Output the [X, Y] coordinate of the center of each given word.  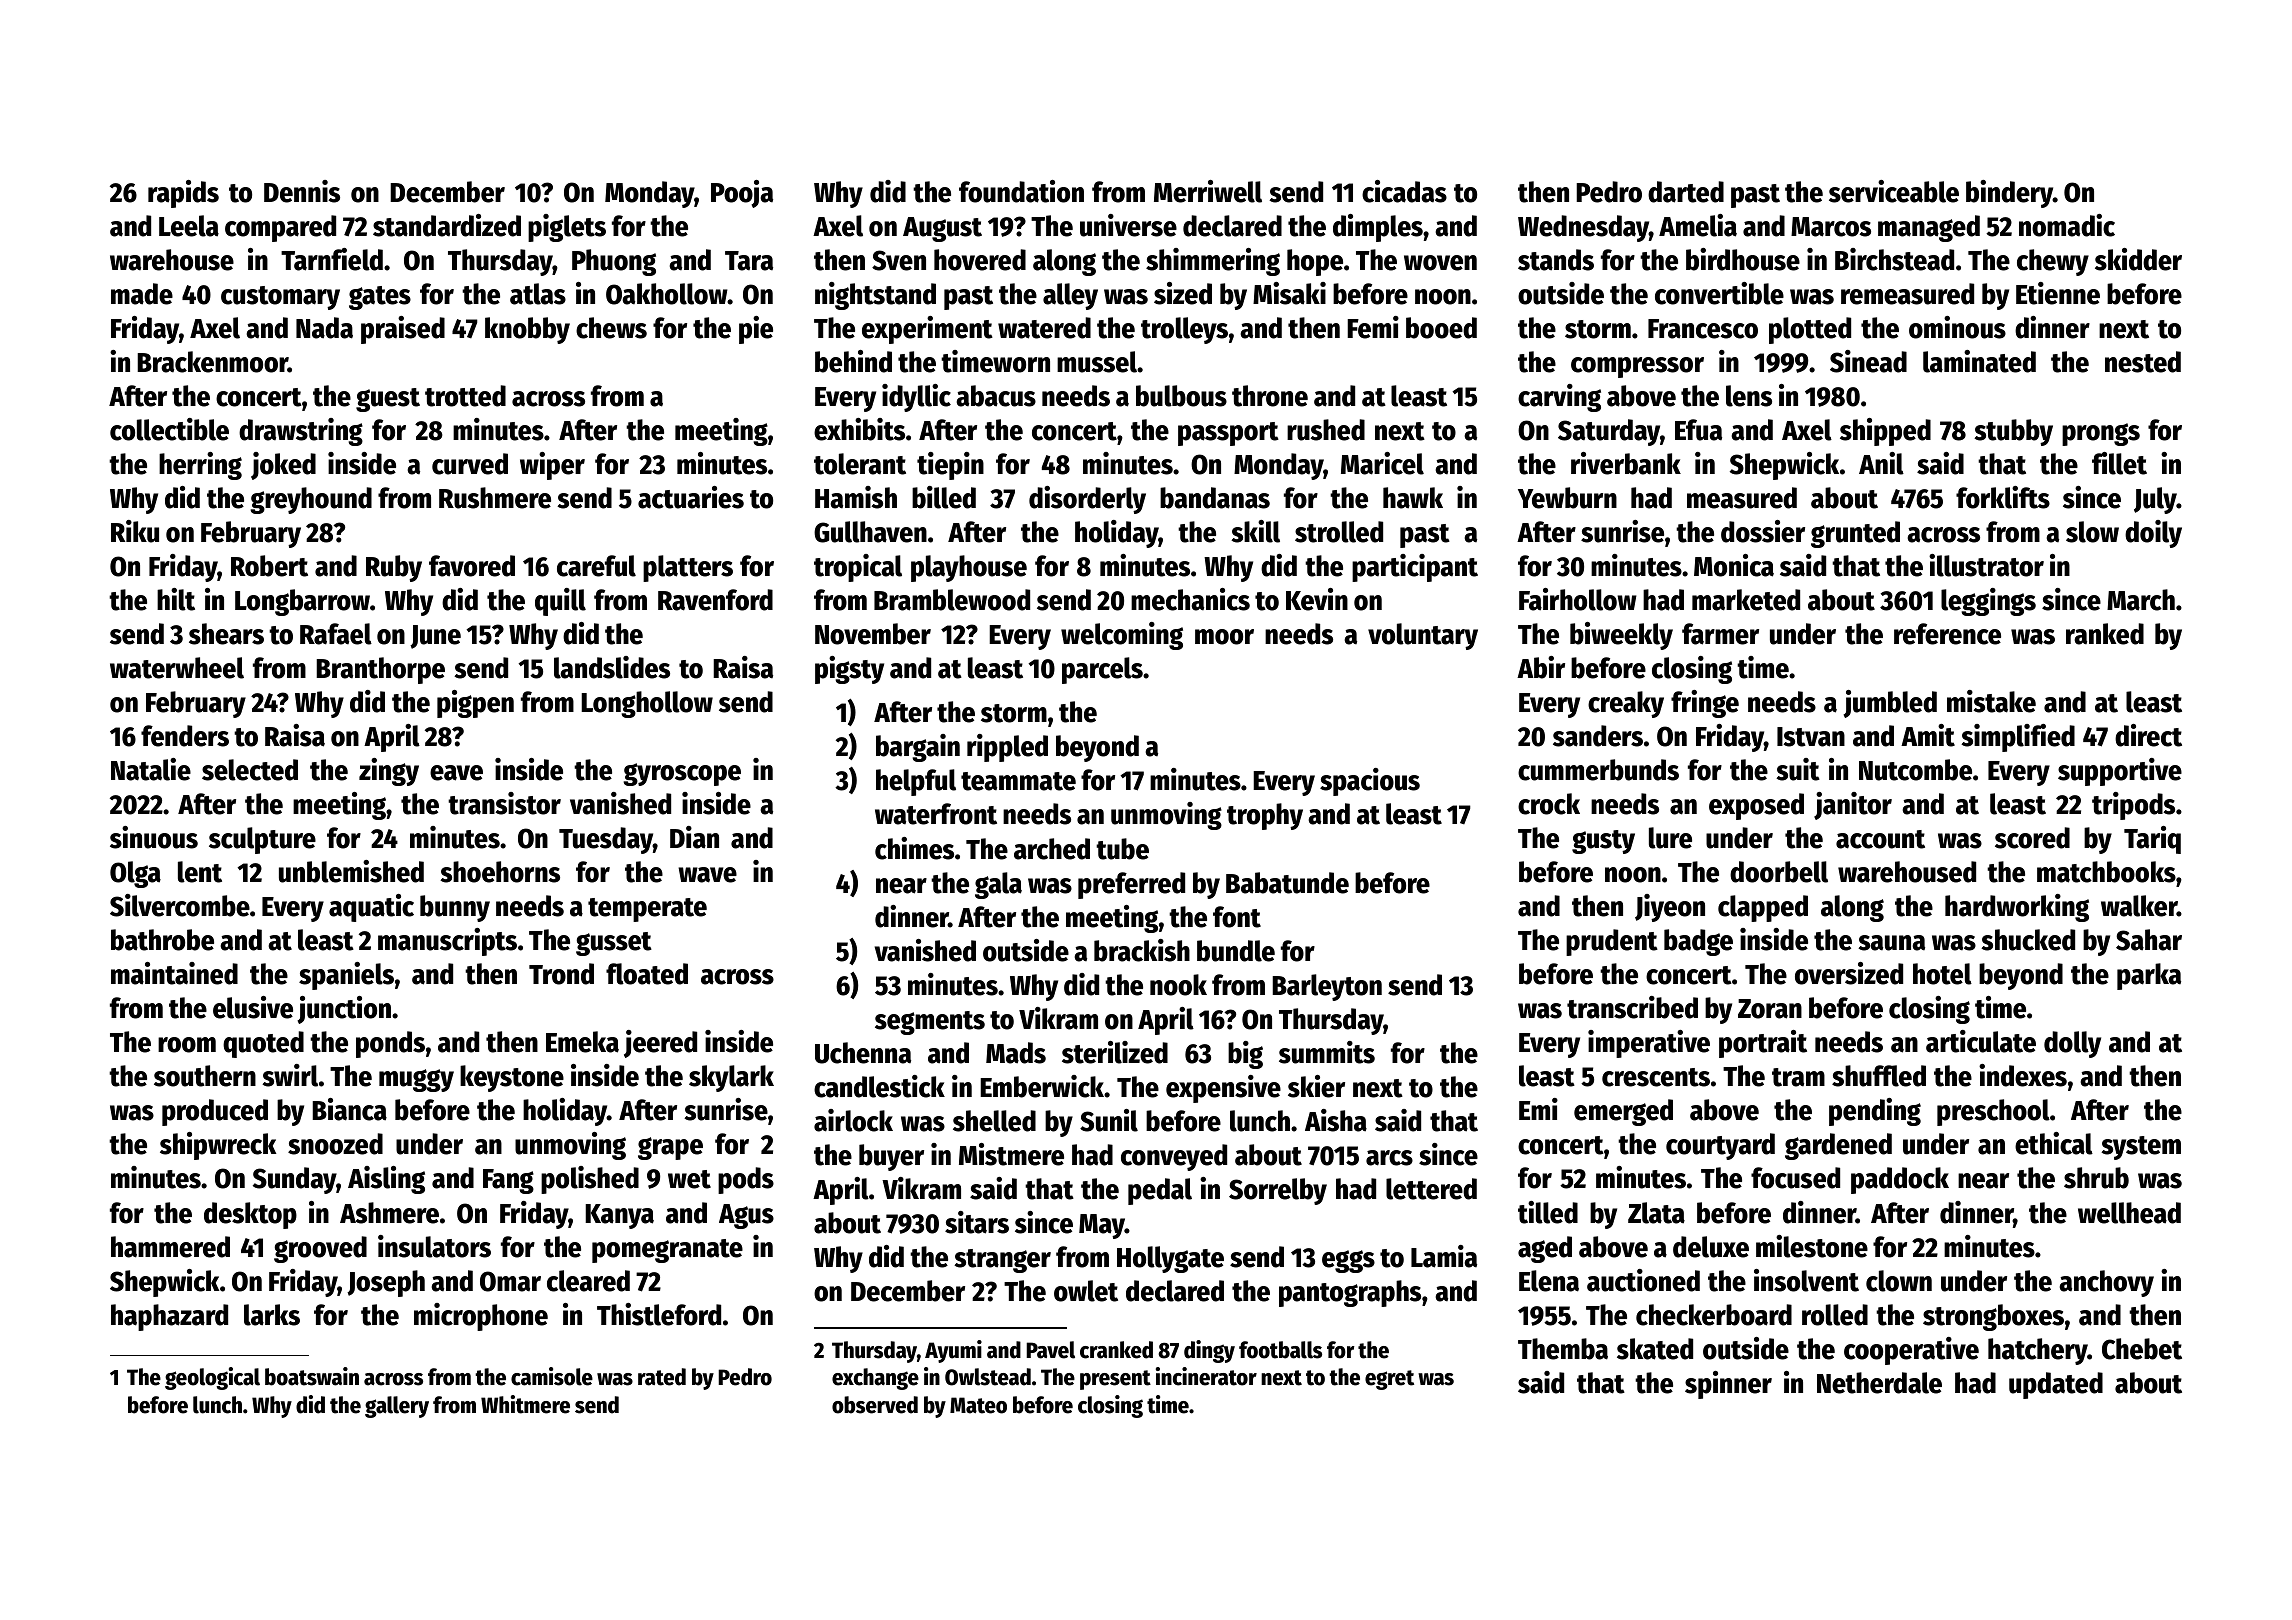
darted [1686, 192]
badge [1698, 942]
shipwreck [218, 1146]
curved [470, 464]
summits [1327, 1052]
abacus [996, 396]
